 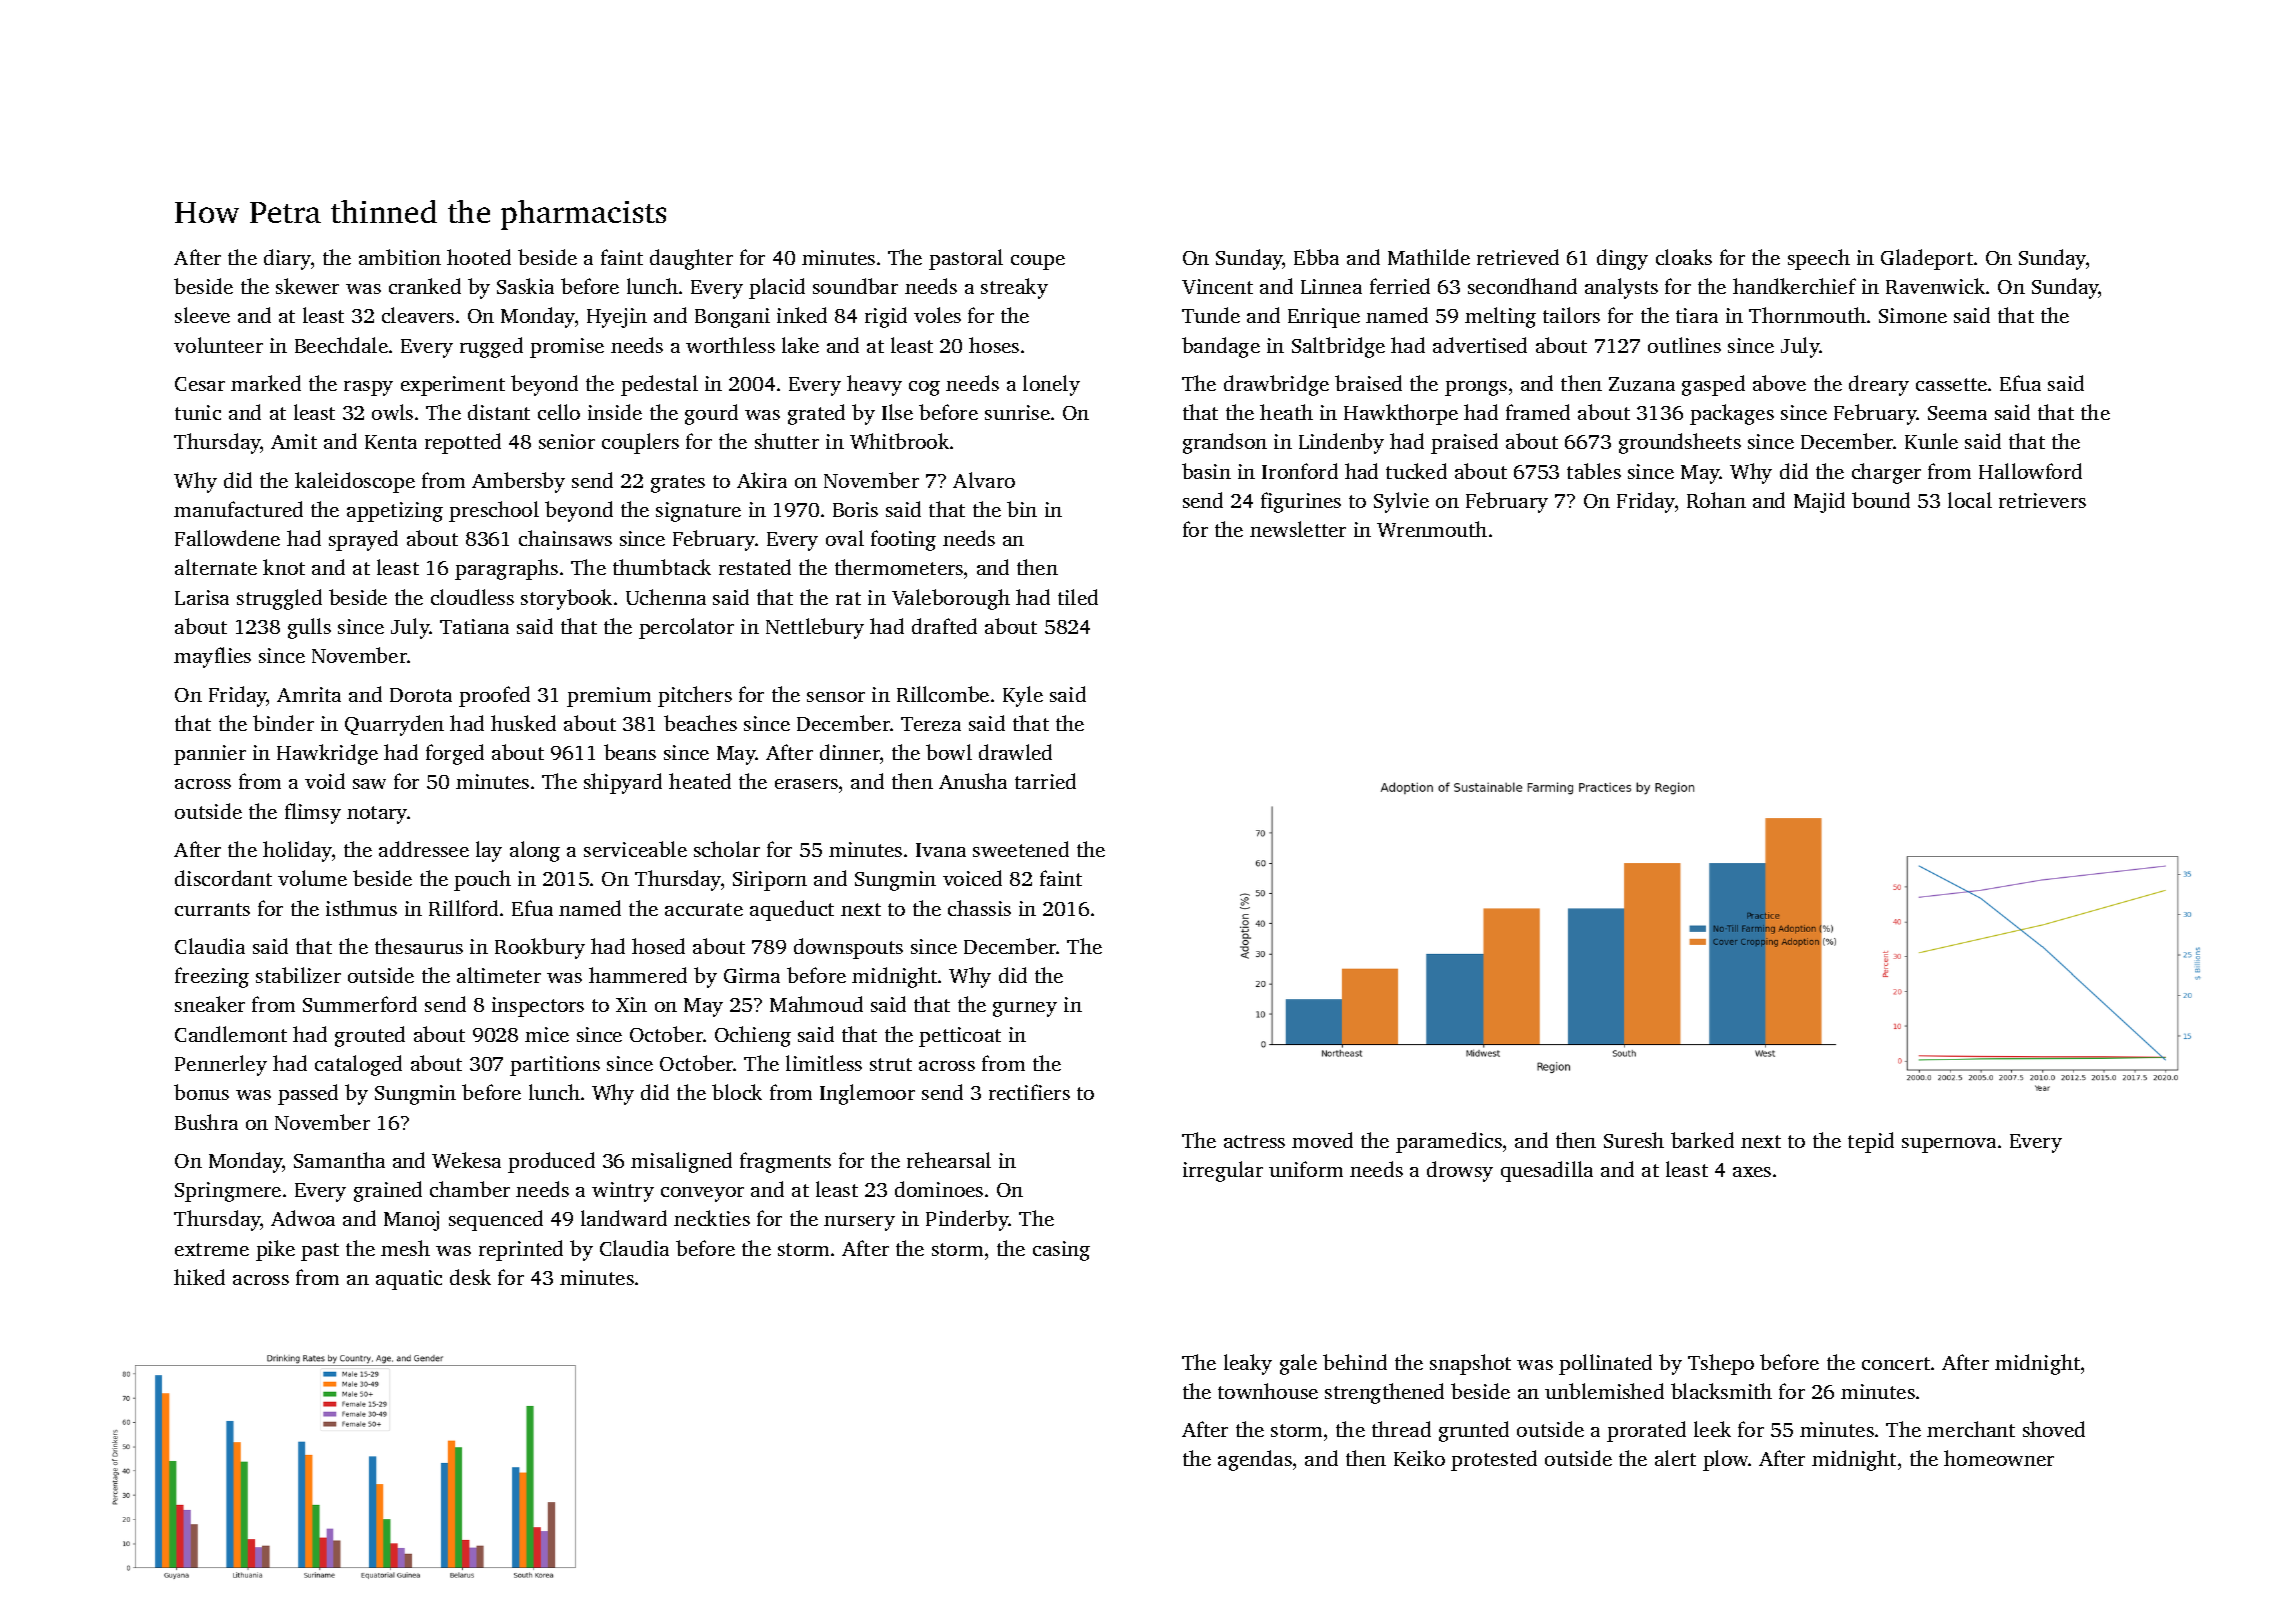 I want to click on Rohan, so click(x=1716, y=500).
